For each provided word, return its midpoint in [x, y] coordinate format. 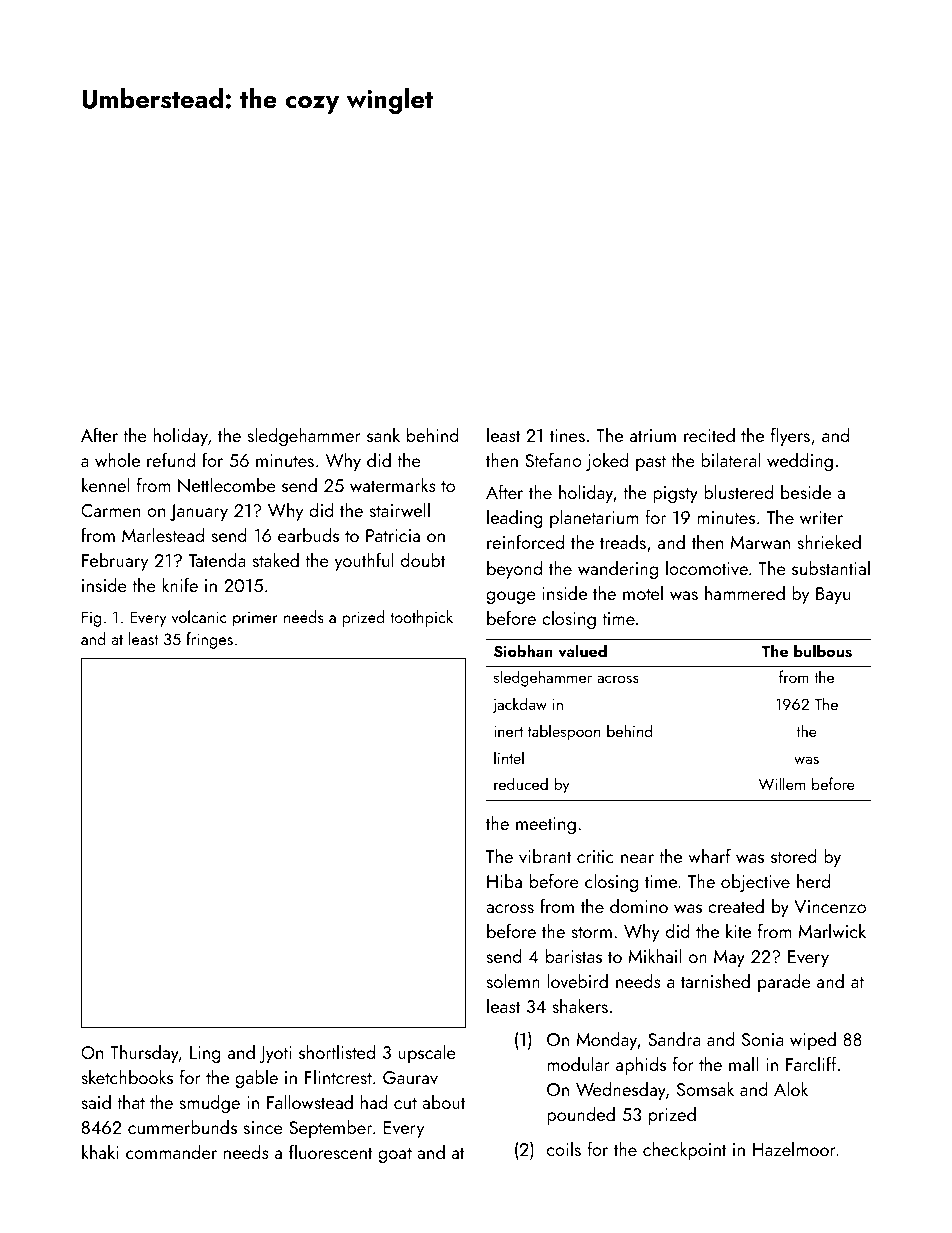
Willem [782, 783]
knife [180, 584]
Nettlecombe [227, 484]
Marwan [760, 542]
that [131, 1101]
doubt [423, 559]
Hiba [504, 880]
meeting [546, 825]
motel [643, 593]
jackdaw [519, 705]
